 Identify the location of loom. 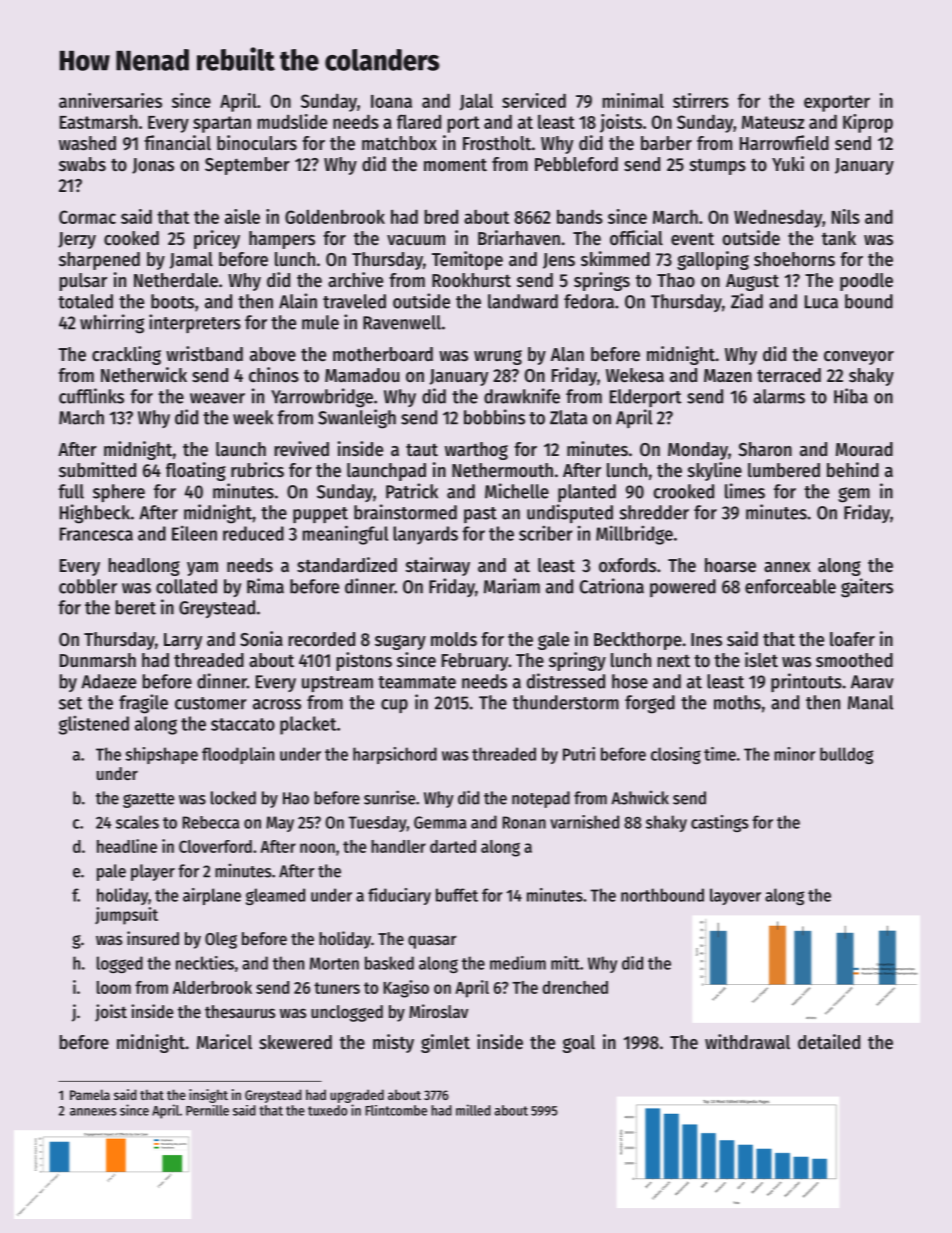
(114, 987).
